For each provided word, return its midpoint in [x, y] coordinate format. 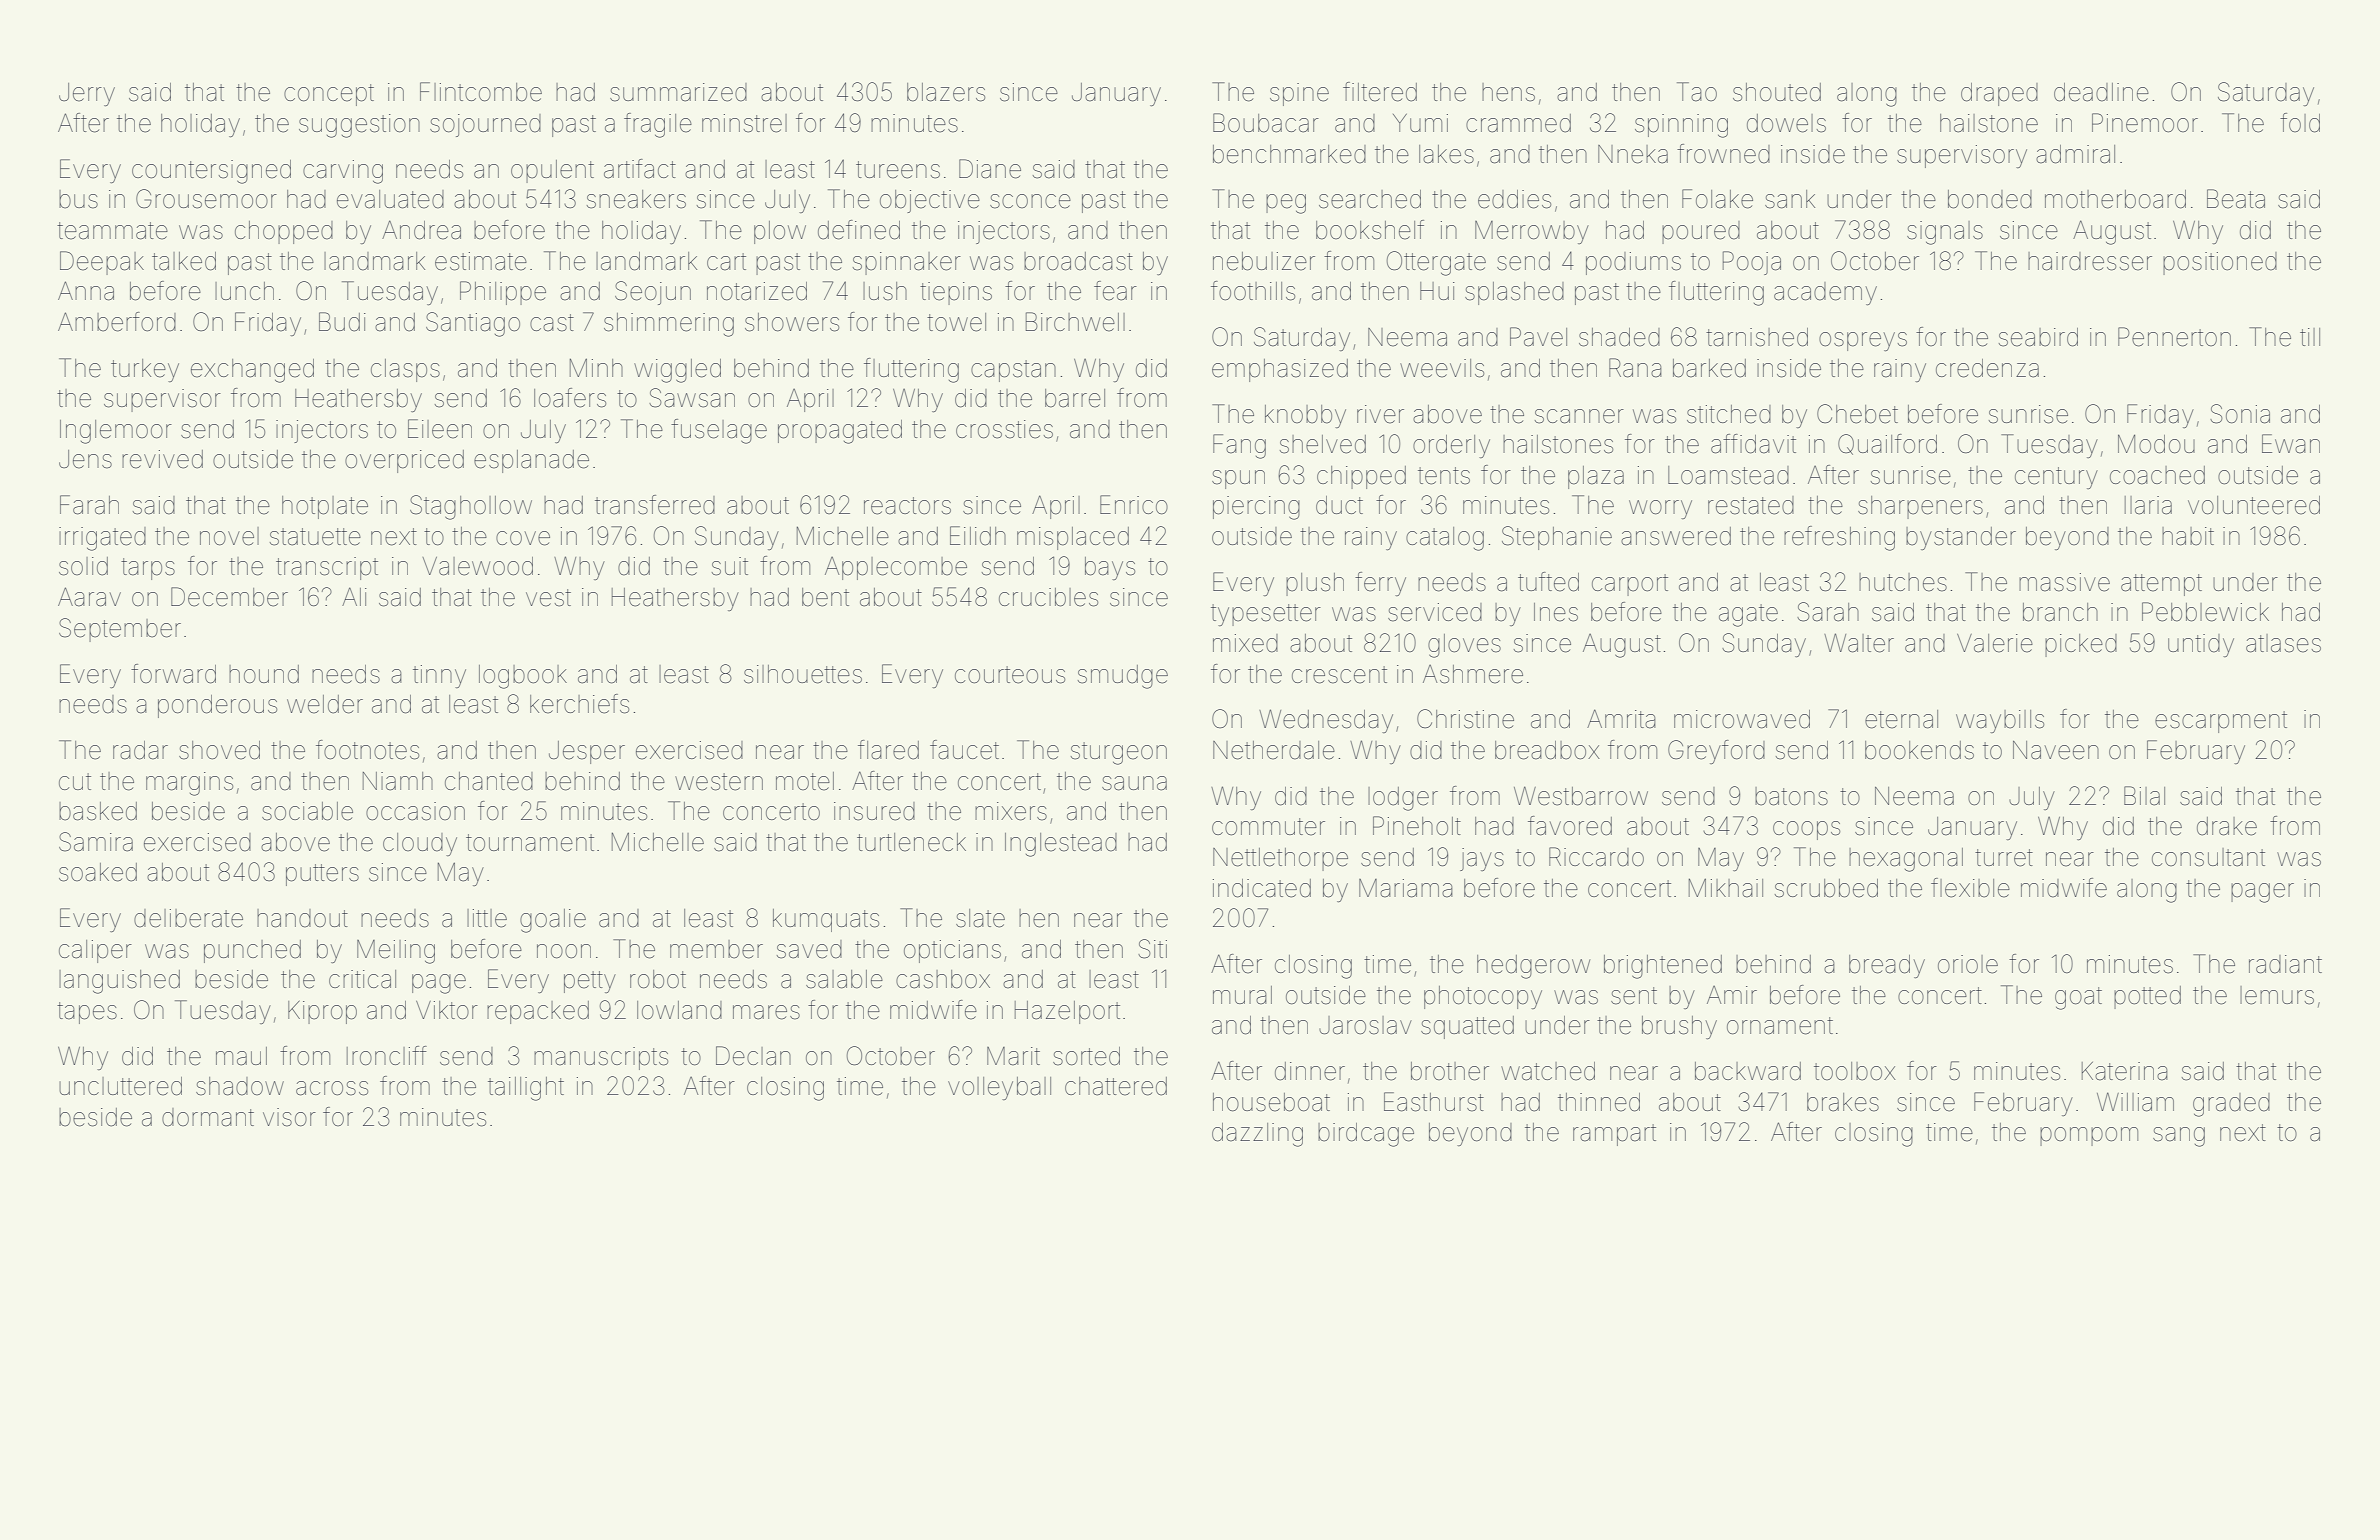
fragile [658, 125]
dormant [208, 1117]
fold [2300, 123]
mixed [1245, 643]
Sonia [2240, 414]
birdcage [1366, 1135]
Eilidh [978, 536]
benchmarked [1289, 154]
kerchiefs [579, 704]
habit [2188, 536]
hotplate [325, 507]
